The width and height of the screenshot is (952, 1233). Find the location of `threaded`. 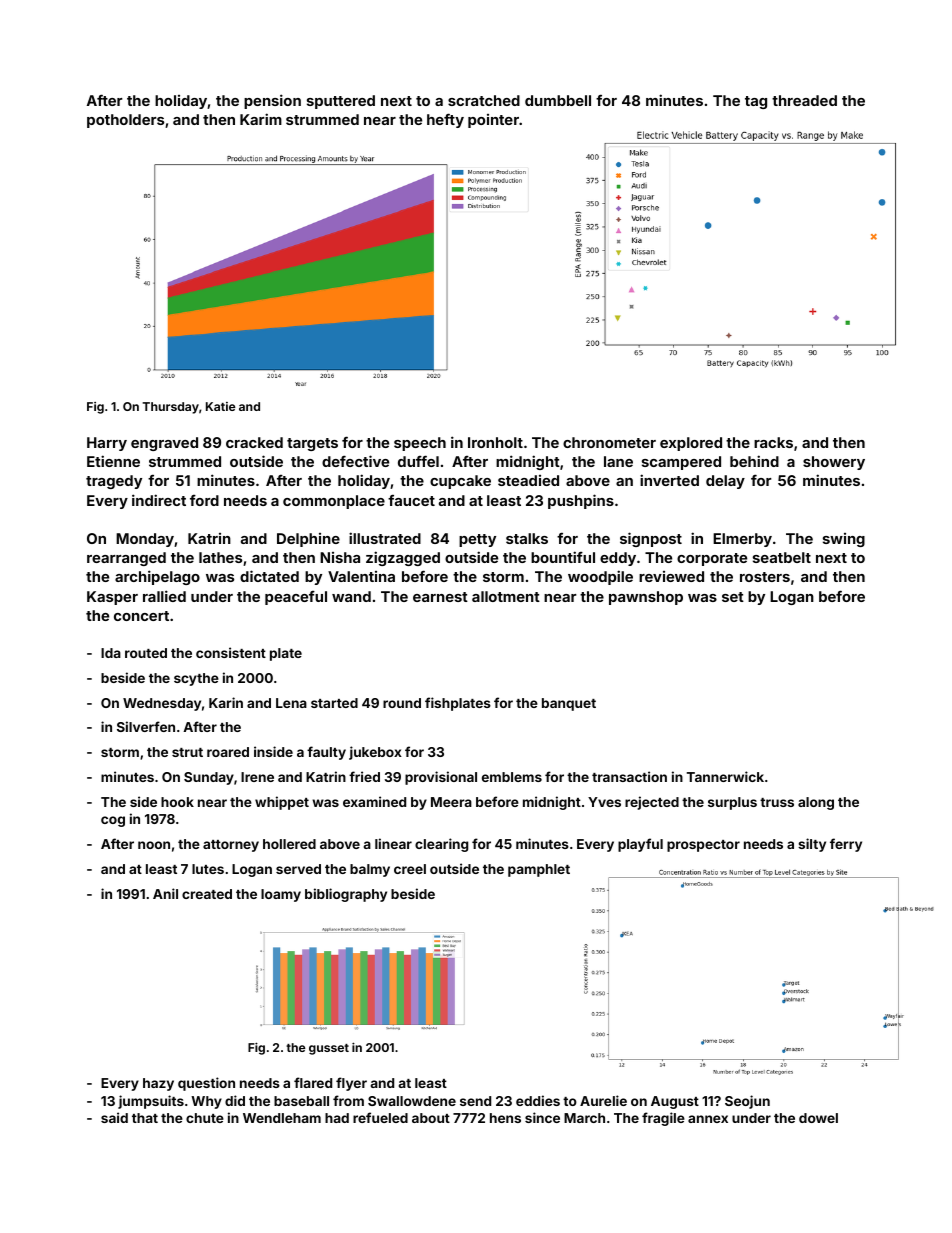

threaded is located at coordinates (804, 100).
